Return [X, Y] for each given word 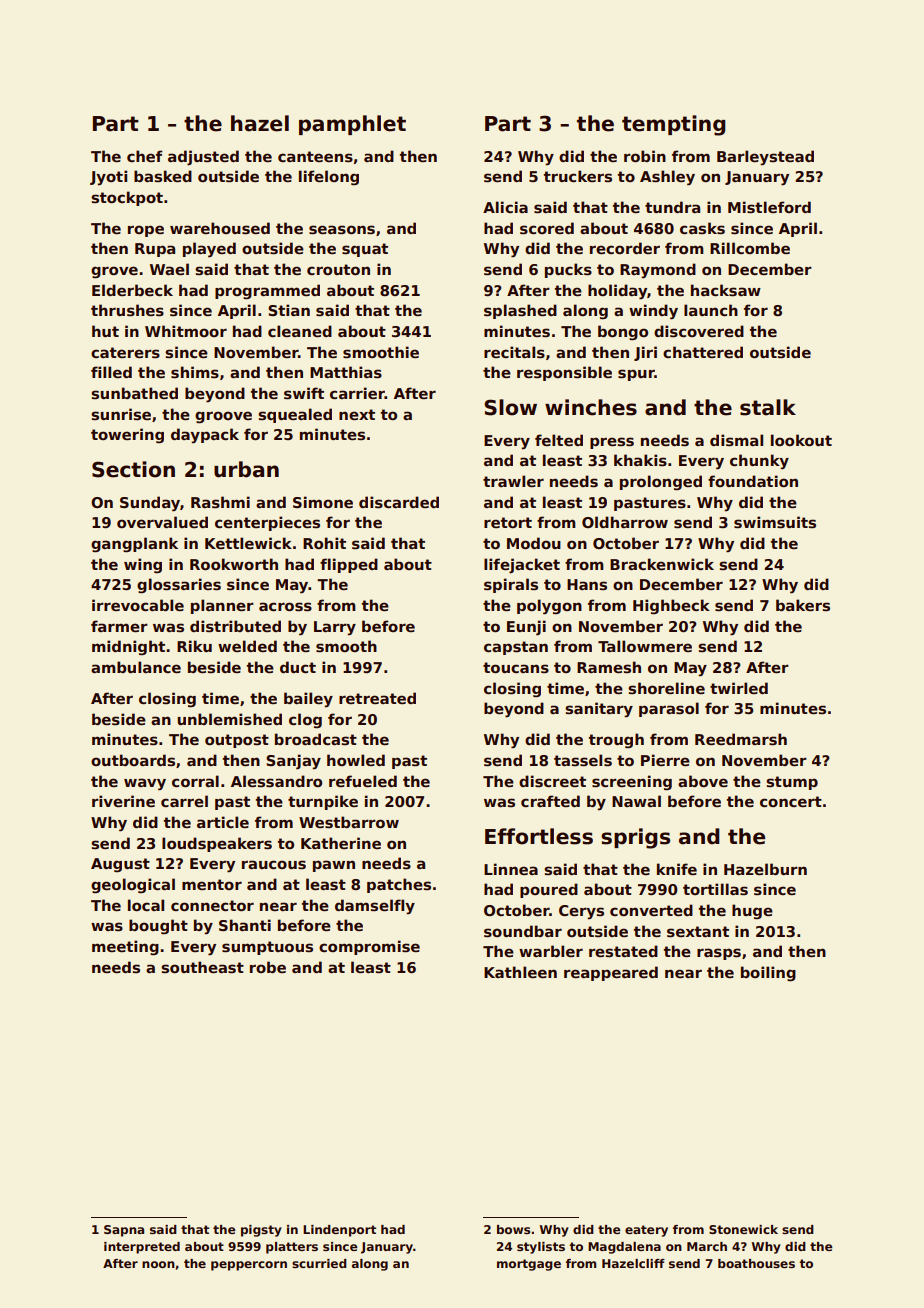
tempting [674, 125]
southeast [202, 967]
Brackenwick [662, 564]
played [209, 250]
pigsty [261, 1231]
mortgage [529, 1265]
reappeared [611, 973]
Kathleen [520, 972]
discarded [399, 502]
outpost [237, 741]
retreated [377, 698]
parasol [669, 709]
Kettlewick [248, 543]
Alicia [505, 207]
